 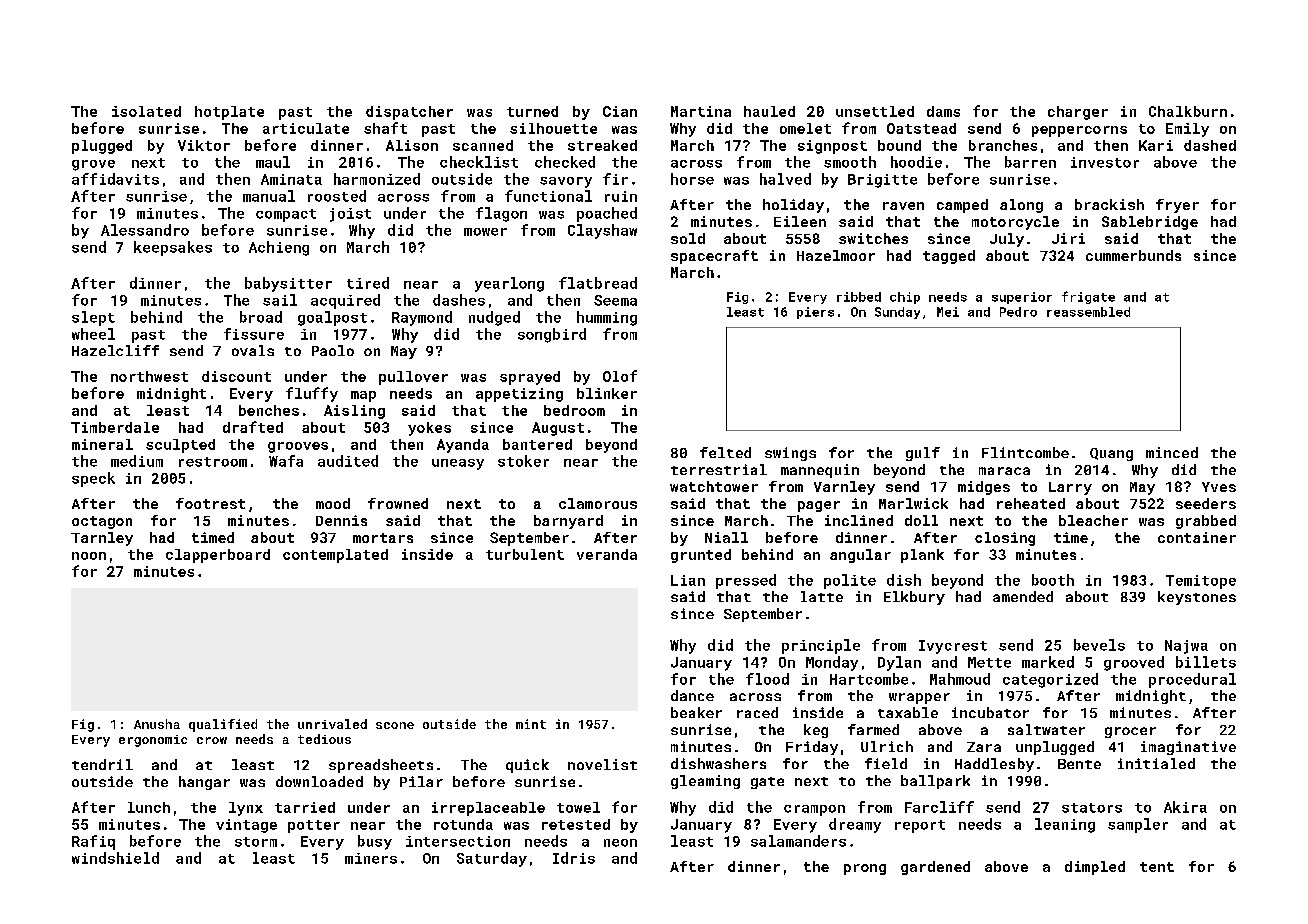 I want to click on dams, so click(x=943, y=111).
